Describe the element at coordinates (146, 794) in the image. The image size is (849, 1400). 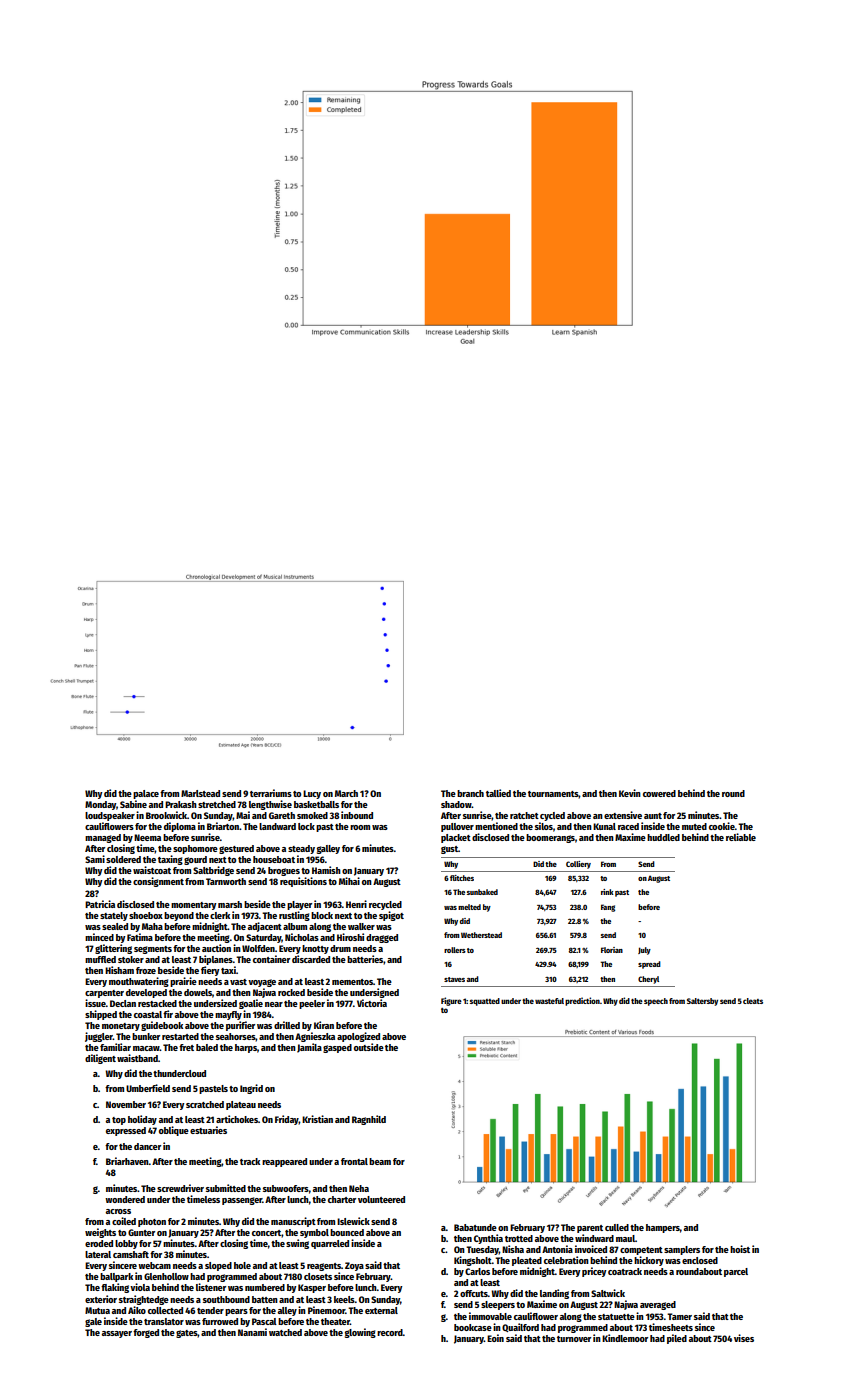
I see `palace` at that location.
